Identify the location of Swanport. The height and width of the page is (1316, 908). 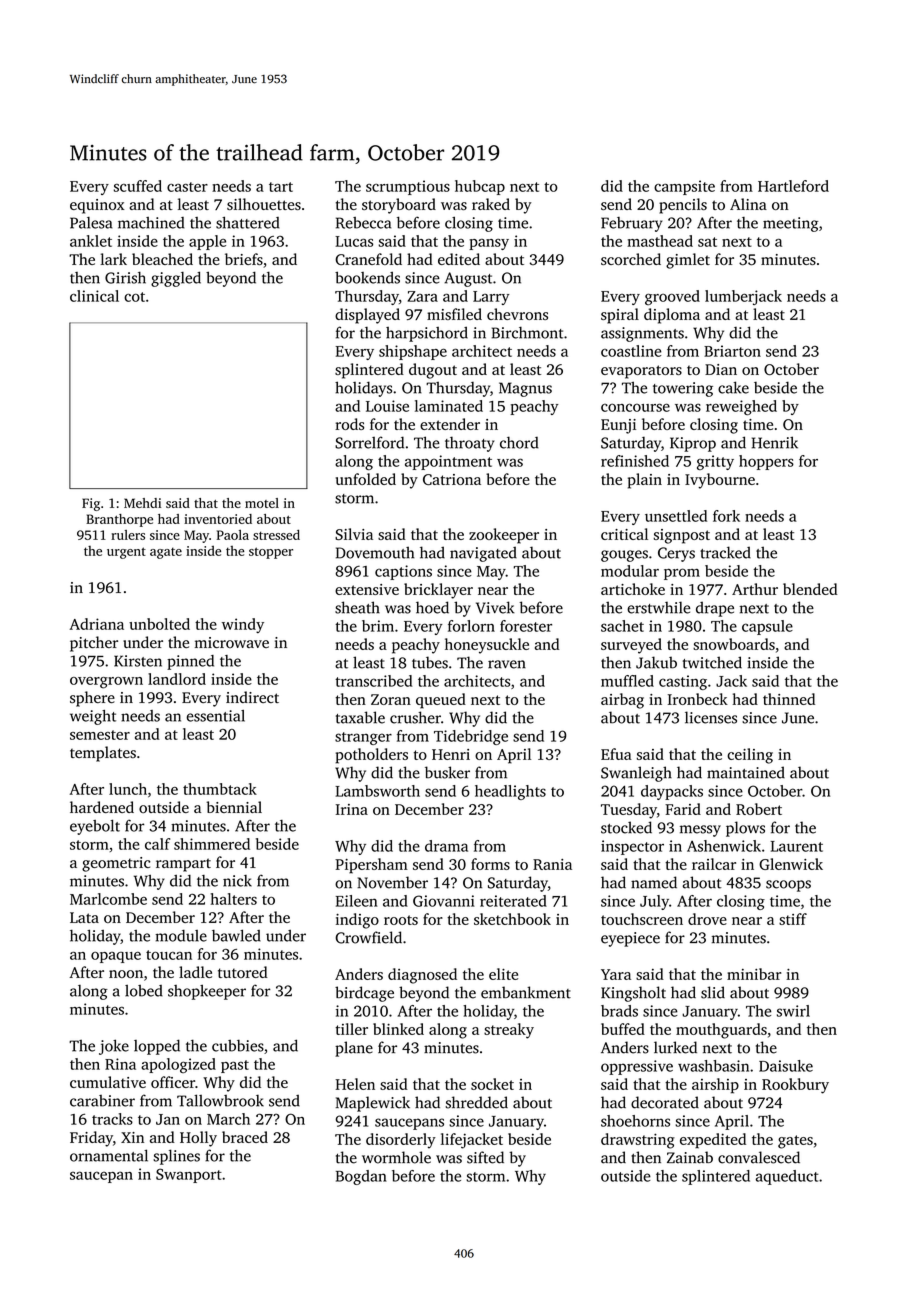
(189, 1175).
